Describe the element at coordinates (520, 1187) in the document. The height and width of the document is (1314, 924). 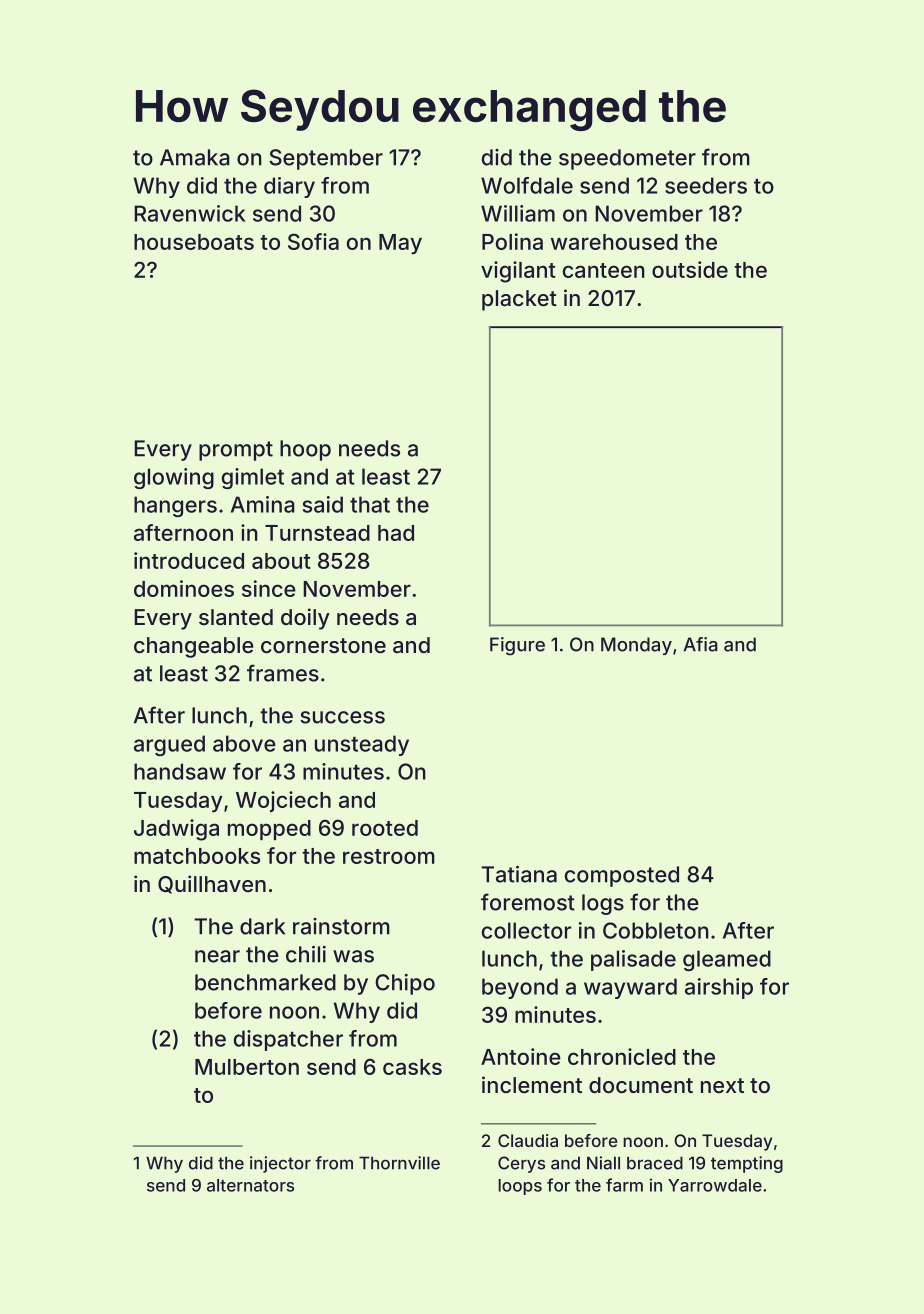
I see `loops` at that location.
